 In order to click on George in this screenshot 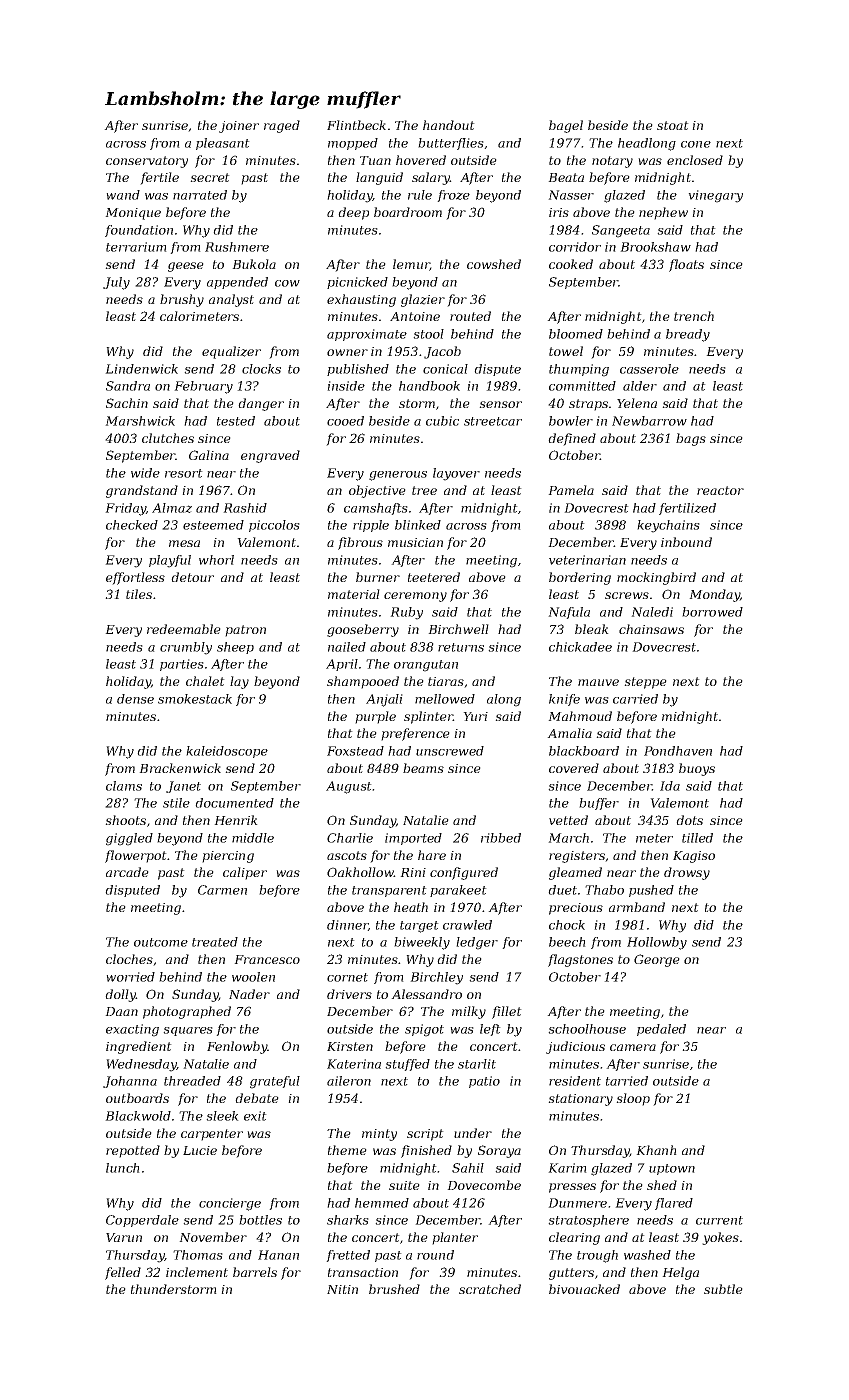, I will do `click(657, 960)`.
